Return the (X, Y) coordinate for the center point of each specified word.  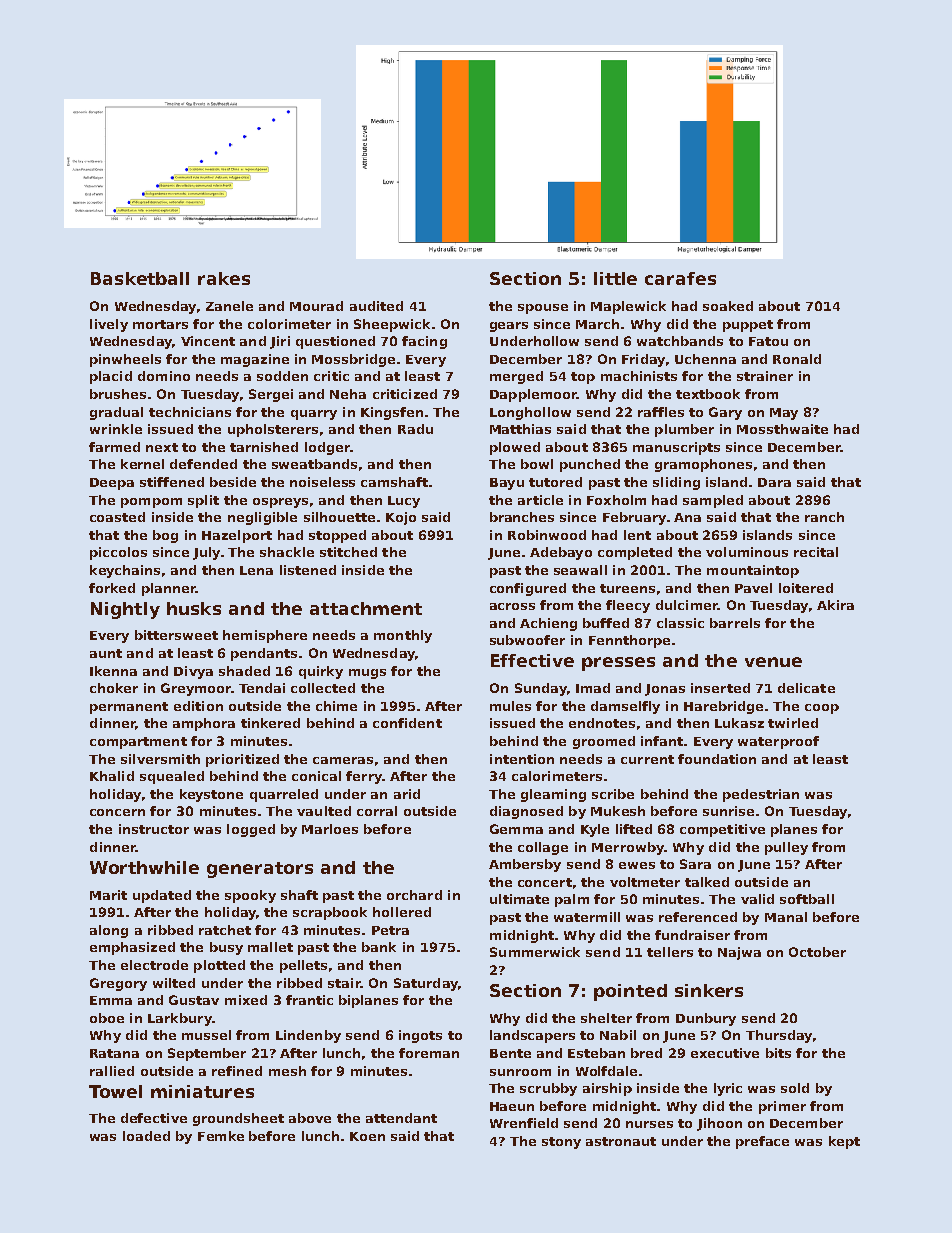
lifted (634, 829)
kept (844, 1142)
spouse (543, 309)
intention (522, 759)
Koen (367, 1136)
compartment (138, 743)
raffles (661, 412)
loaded (146, 1136)
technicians (190, 412)
